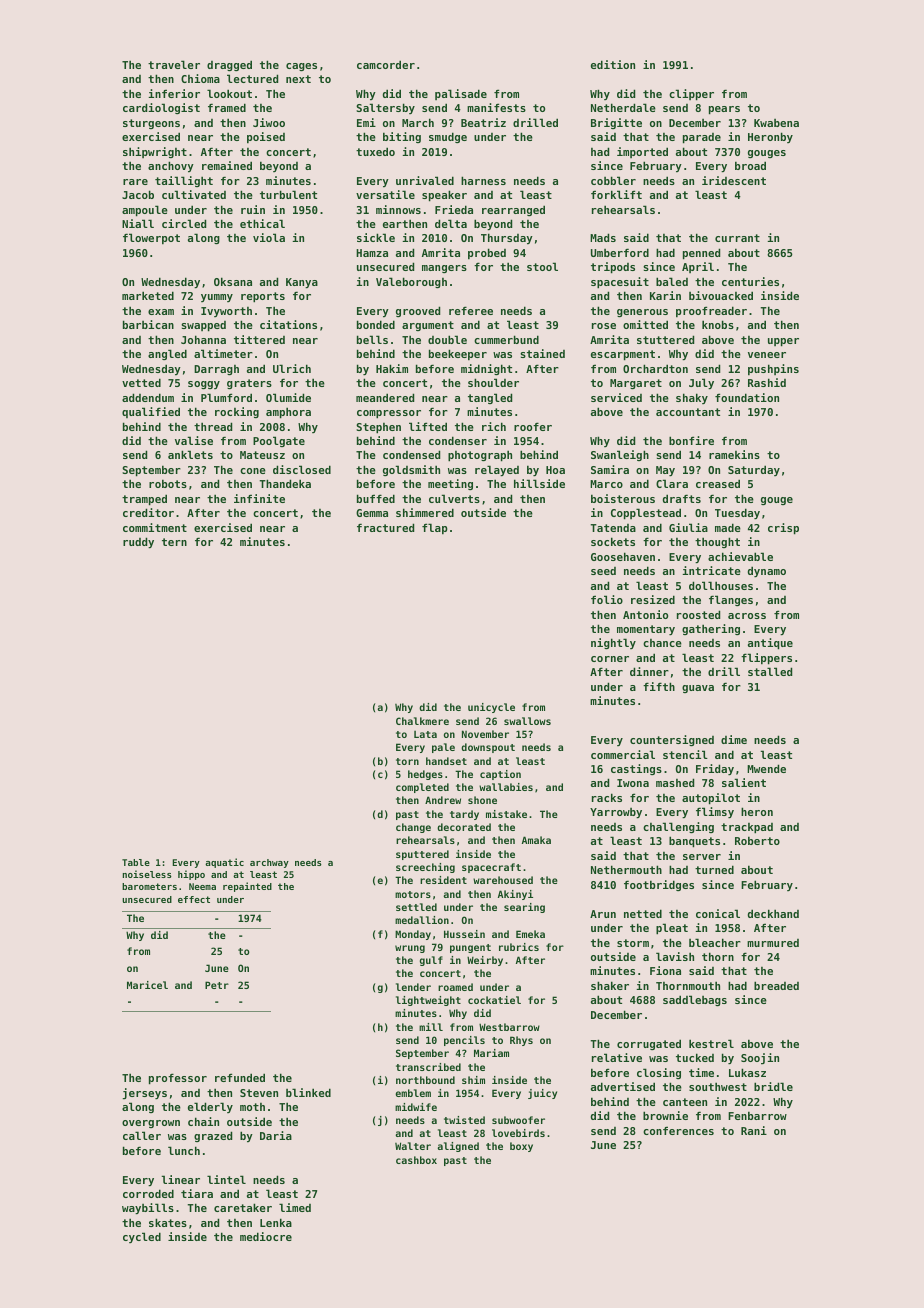 The width and height of the page is (924, 1308). Describe the element at coordinates (715, 812) in the page. I see `flimsy` at that location.
